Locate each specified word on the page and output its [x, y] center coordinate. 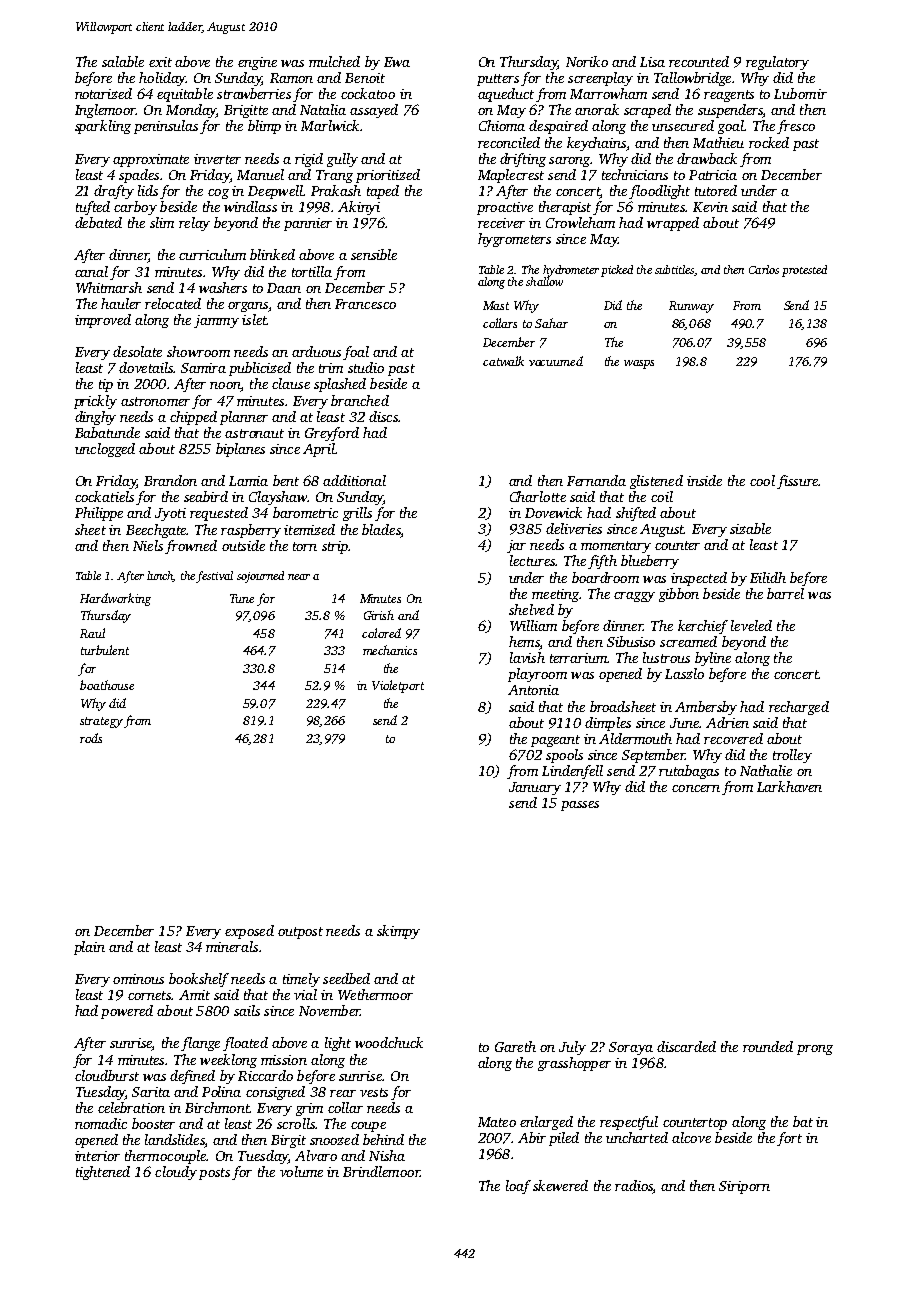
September [653, 756]
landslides [175, 1141]
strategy [101, 722]
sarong [569, 162]
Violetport [398, 686]
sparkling [103, 127]
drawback [707, 158]
